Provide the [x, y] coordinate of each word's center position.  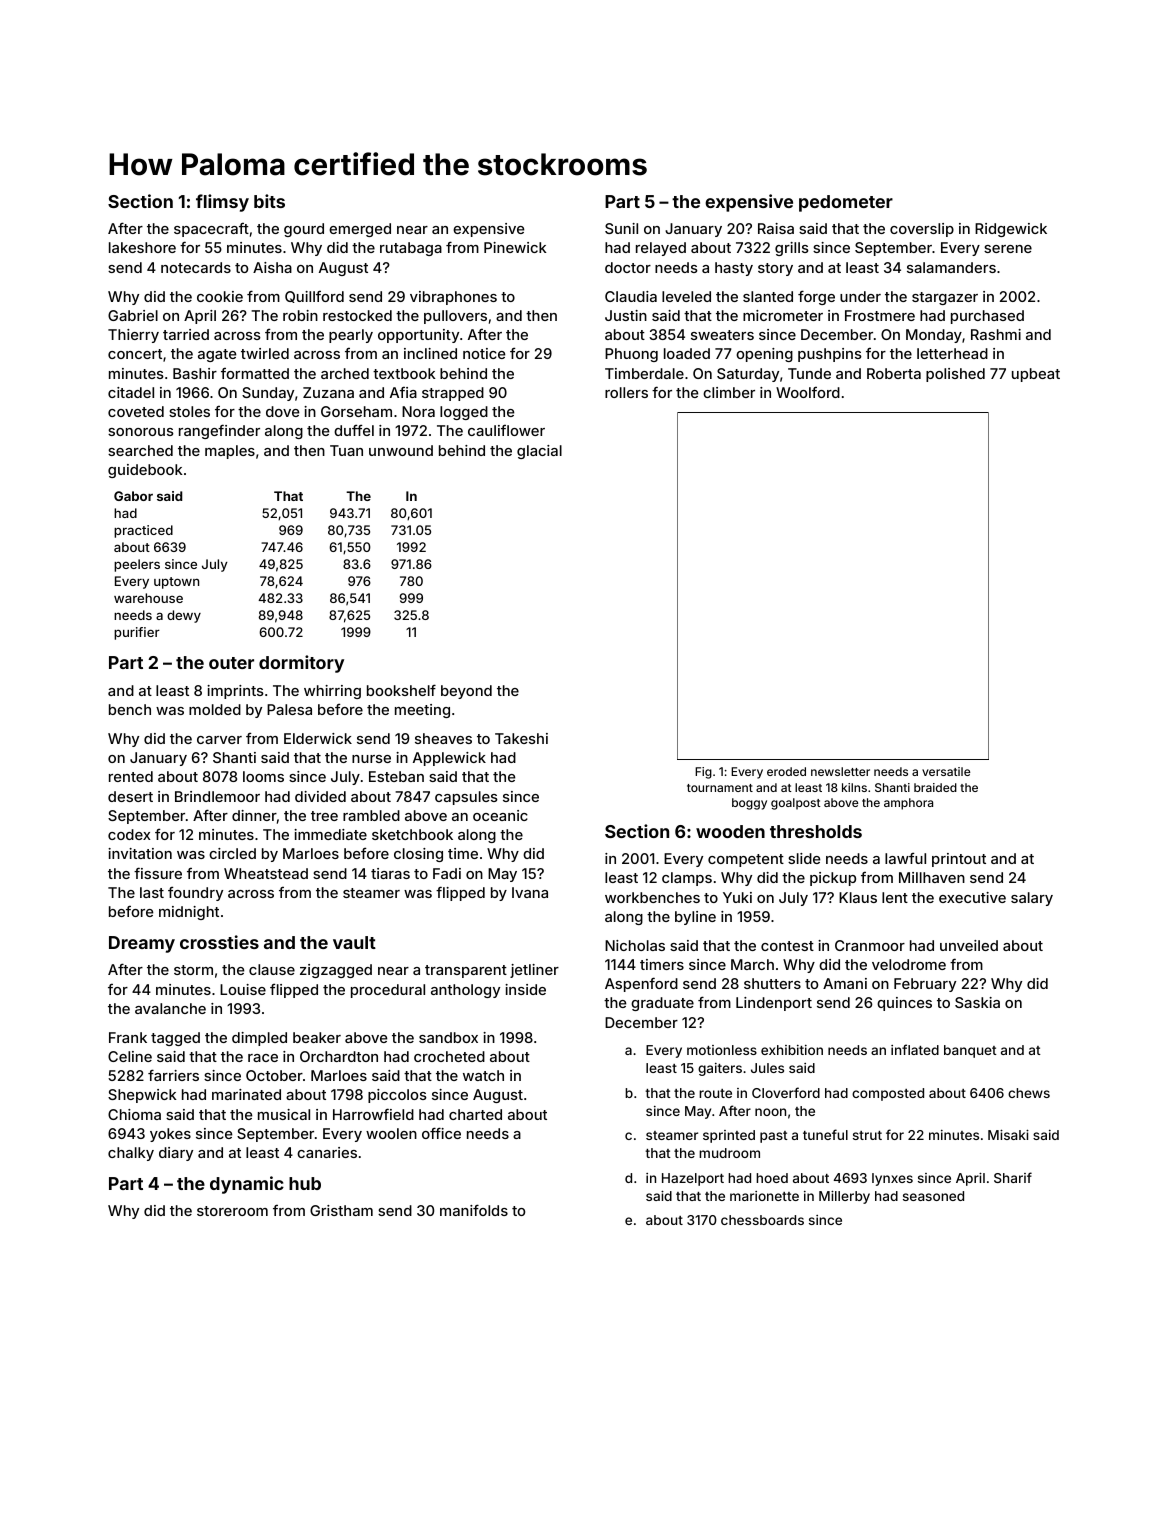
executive [972, 897]
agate [217, 355]
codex [129, 834]
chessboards [762, 1220]
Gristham [341, 1210]
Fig [703, 773]
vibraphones [453, 298]
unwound [401, 450]
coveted [136, 411]
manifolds [474, 1210]
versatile [946, 771]
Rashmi [996, 334]
